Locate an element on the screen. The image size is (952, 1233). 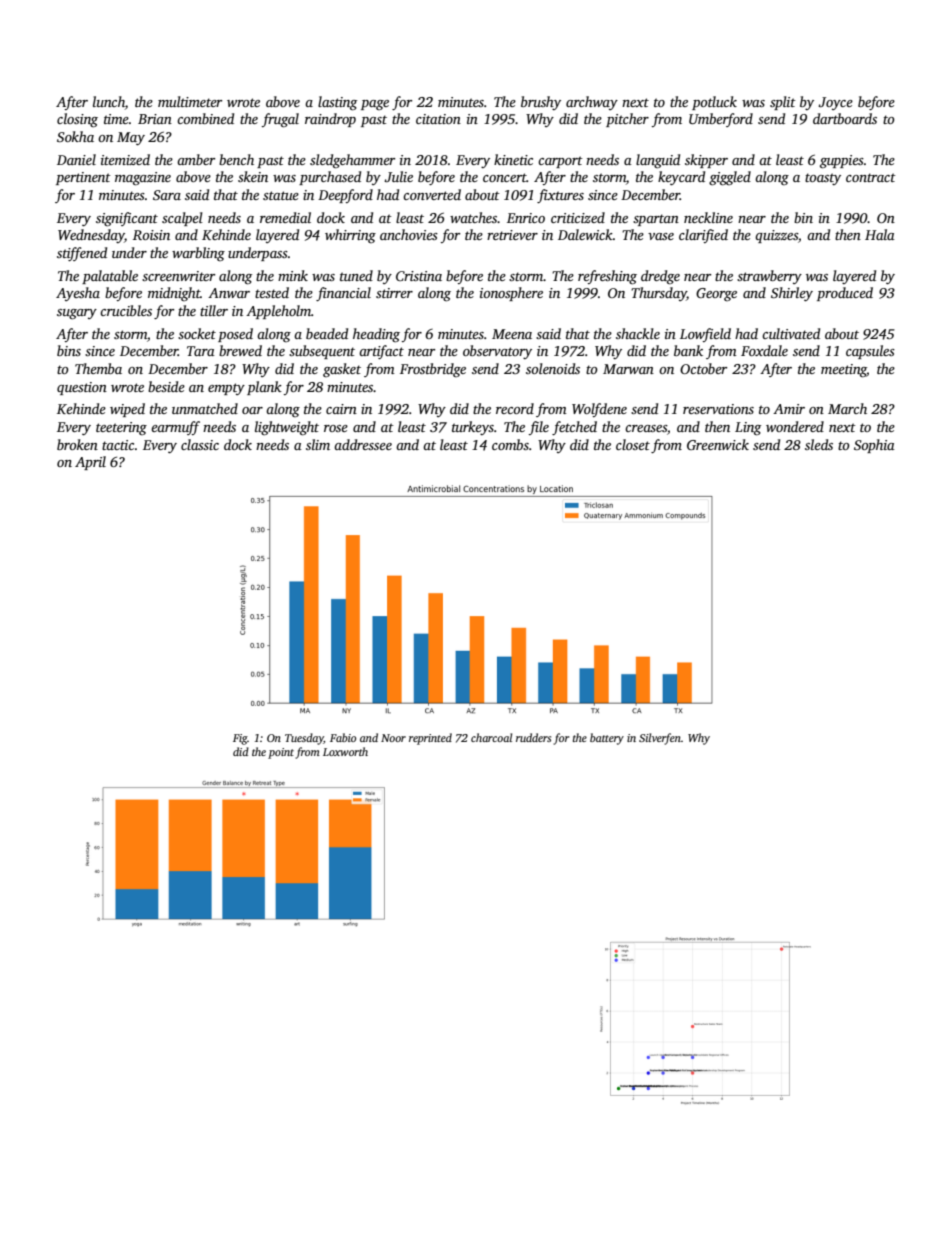
slim is located at coordinates (318, 444).
